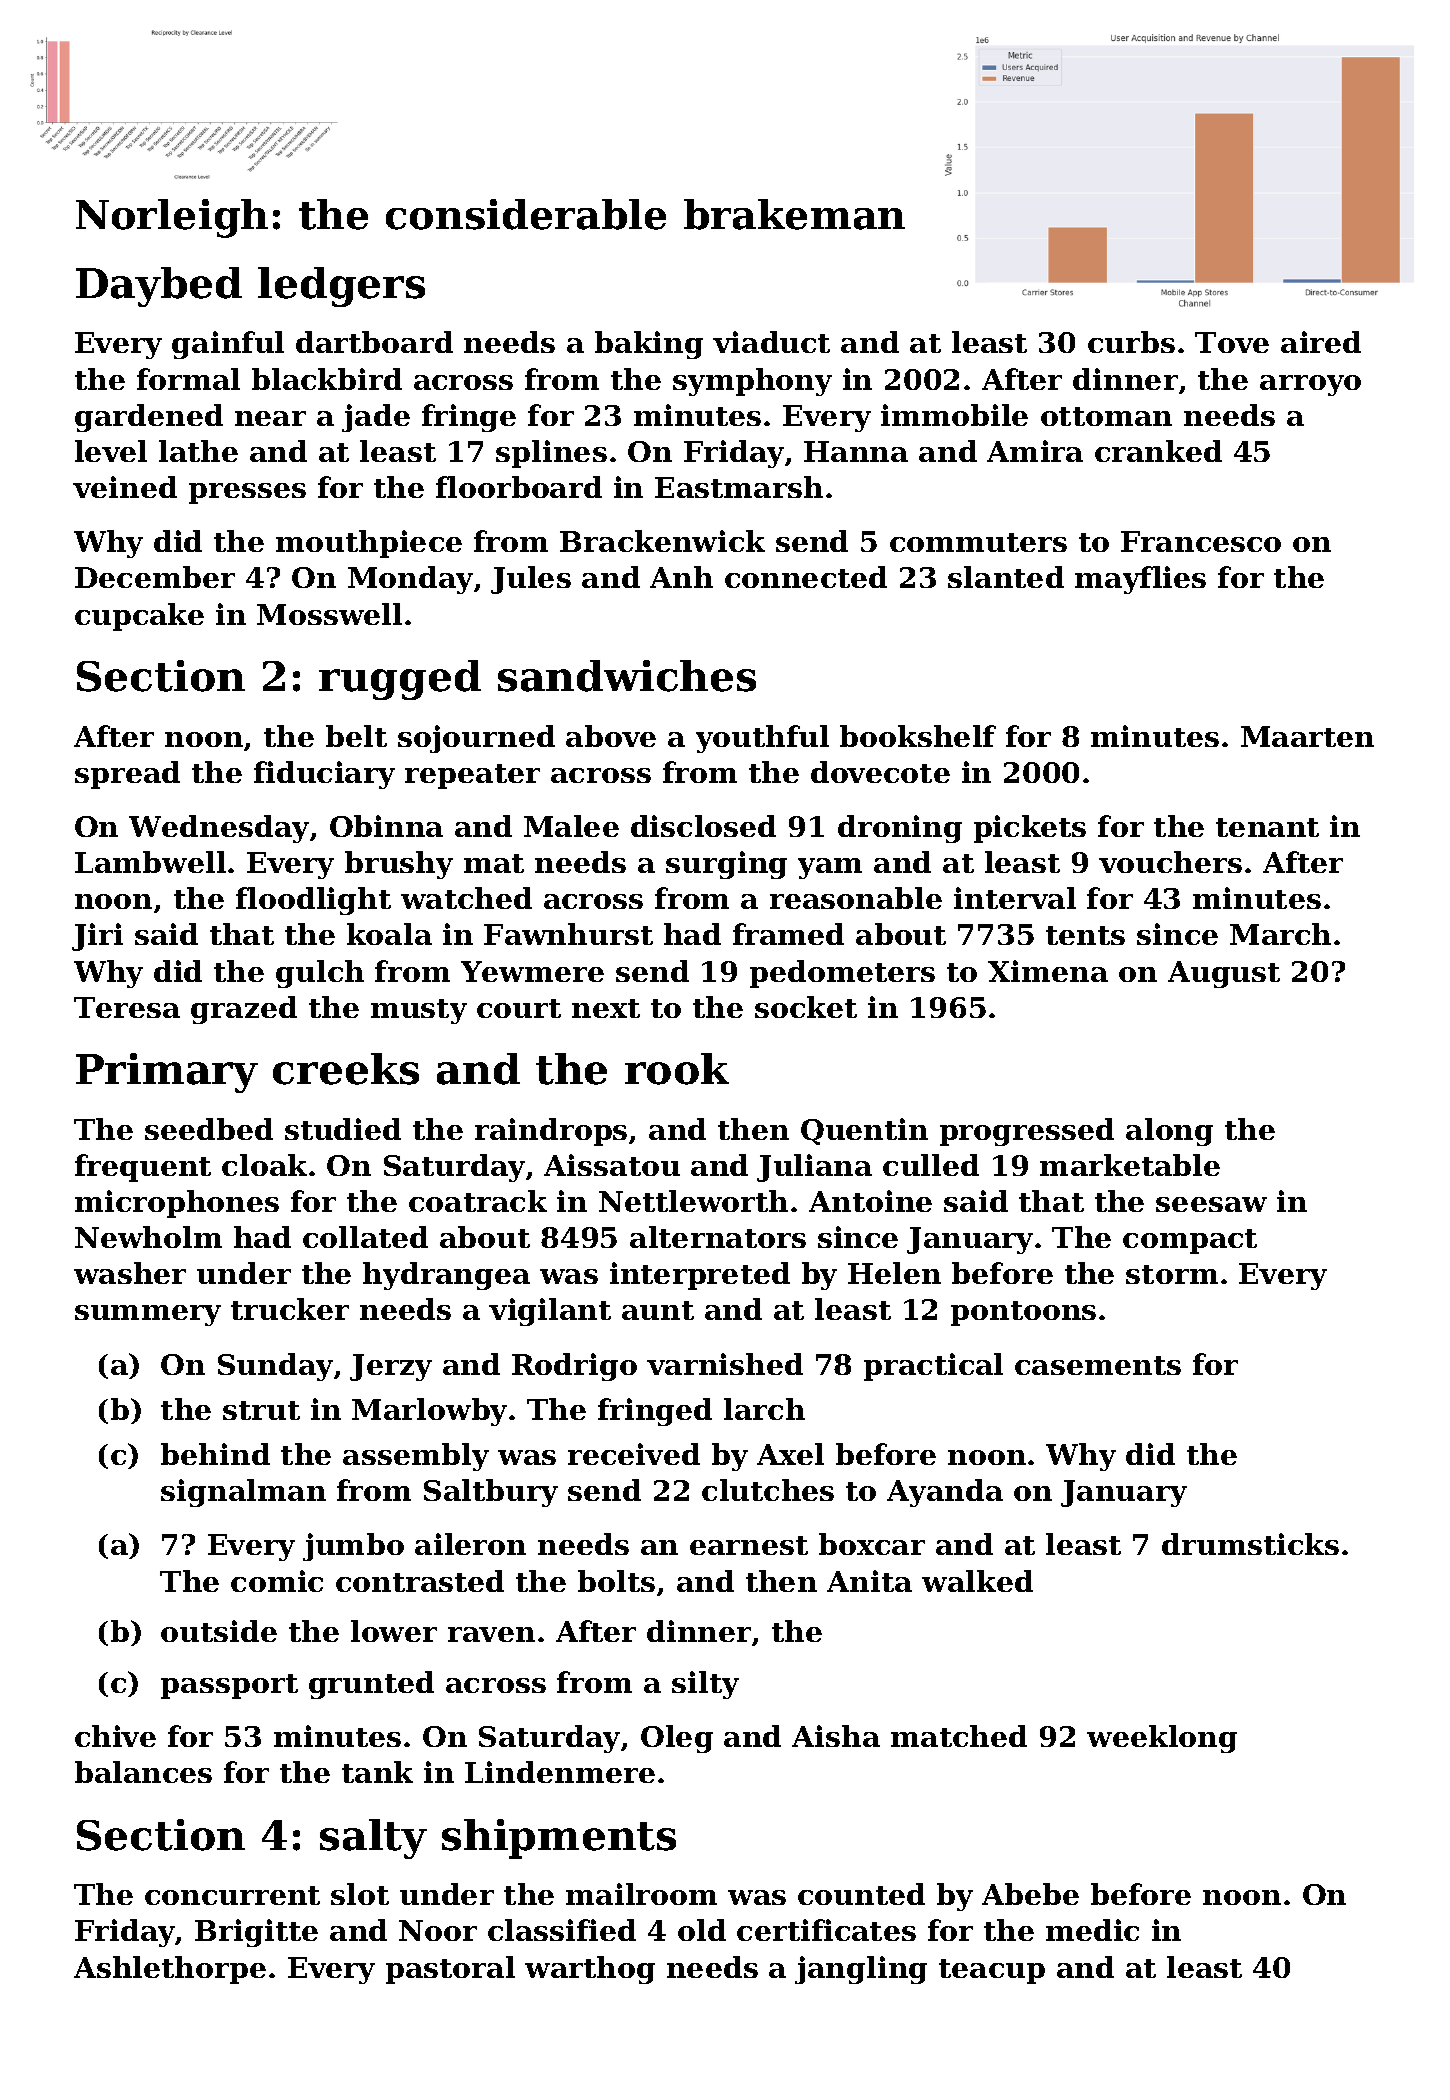 The height and width of the document is (2100, 1450). I want to click on ottoman, so click(1106, 416).
